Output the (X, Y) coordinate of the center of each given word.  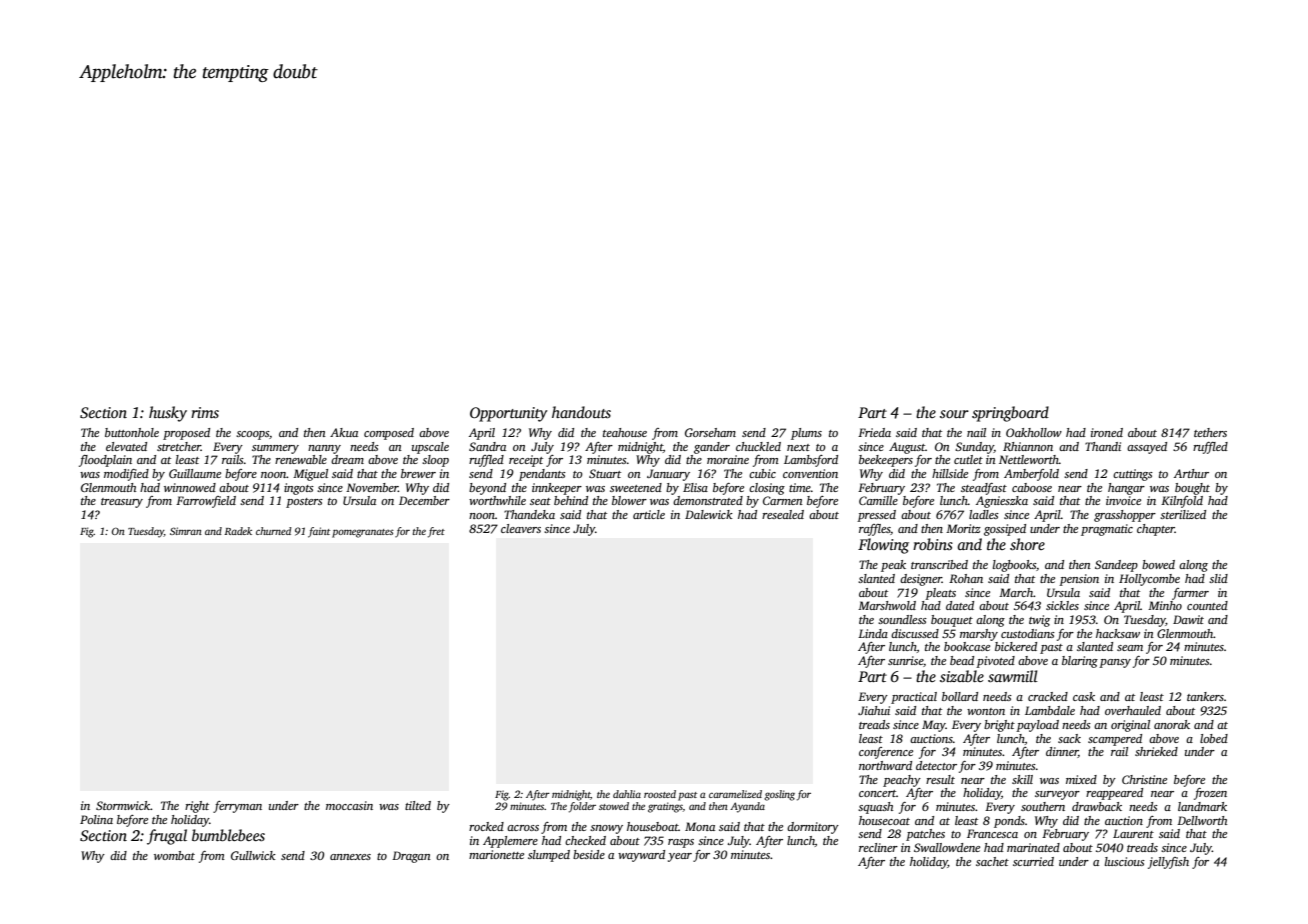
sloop (435, 461)
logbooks (1014, 566)
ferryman (237, 807)
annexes (350, 857)
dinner (1062, 752)
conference (886, 753)
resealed (783, 514)
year (680, 857)
